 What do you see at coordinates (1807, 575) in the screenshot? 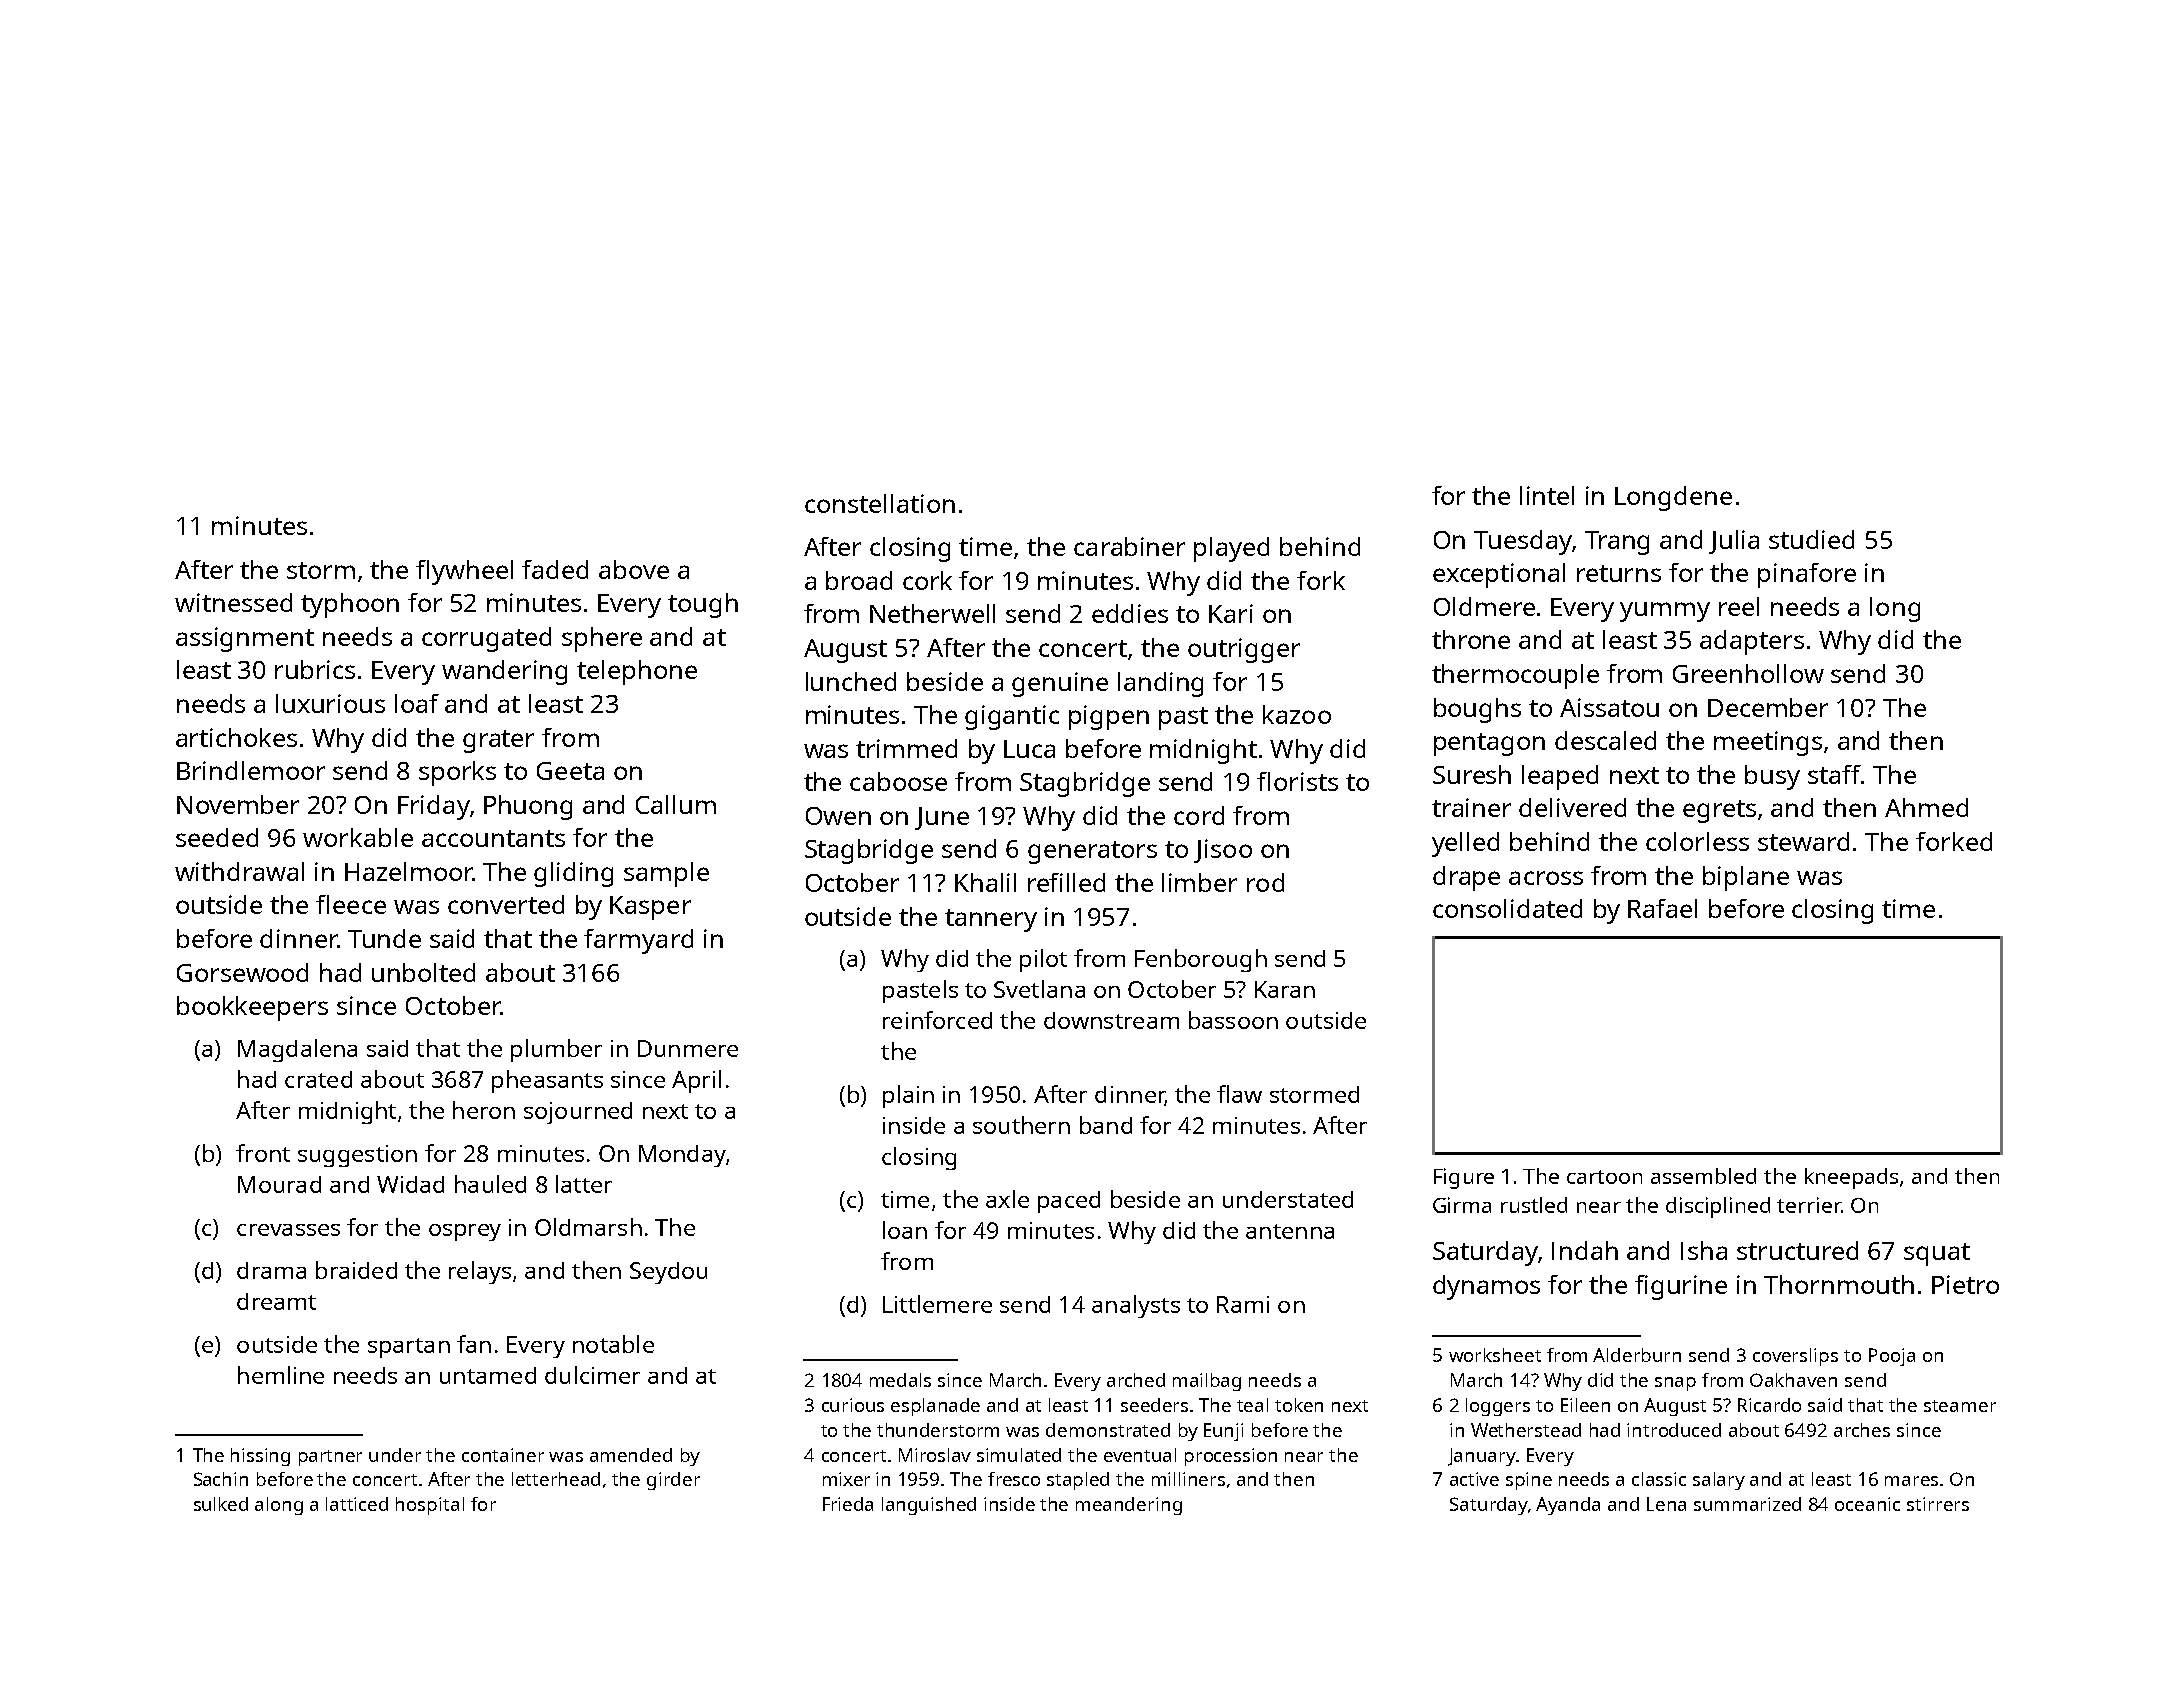
I see `pinafore` at bounding box center [1807, 575].
